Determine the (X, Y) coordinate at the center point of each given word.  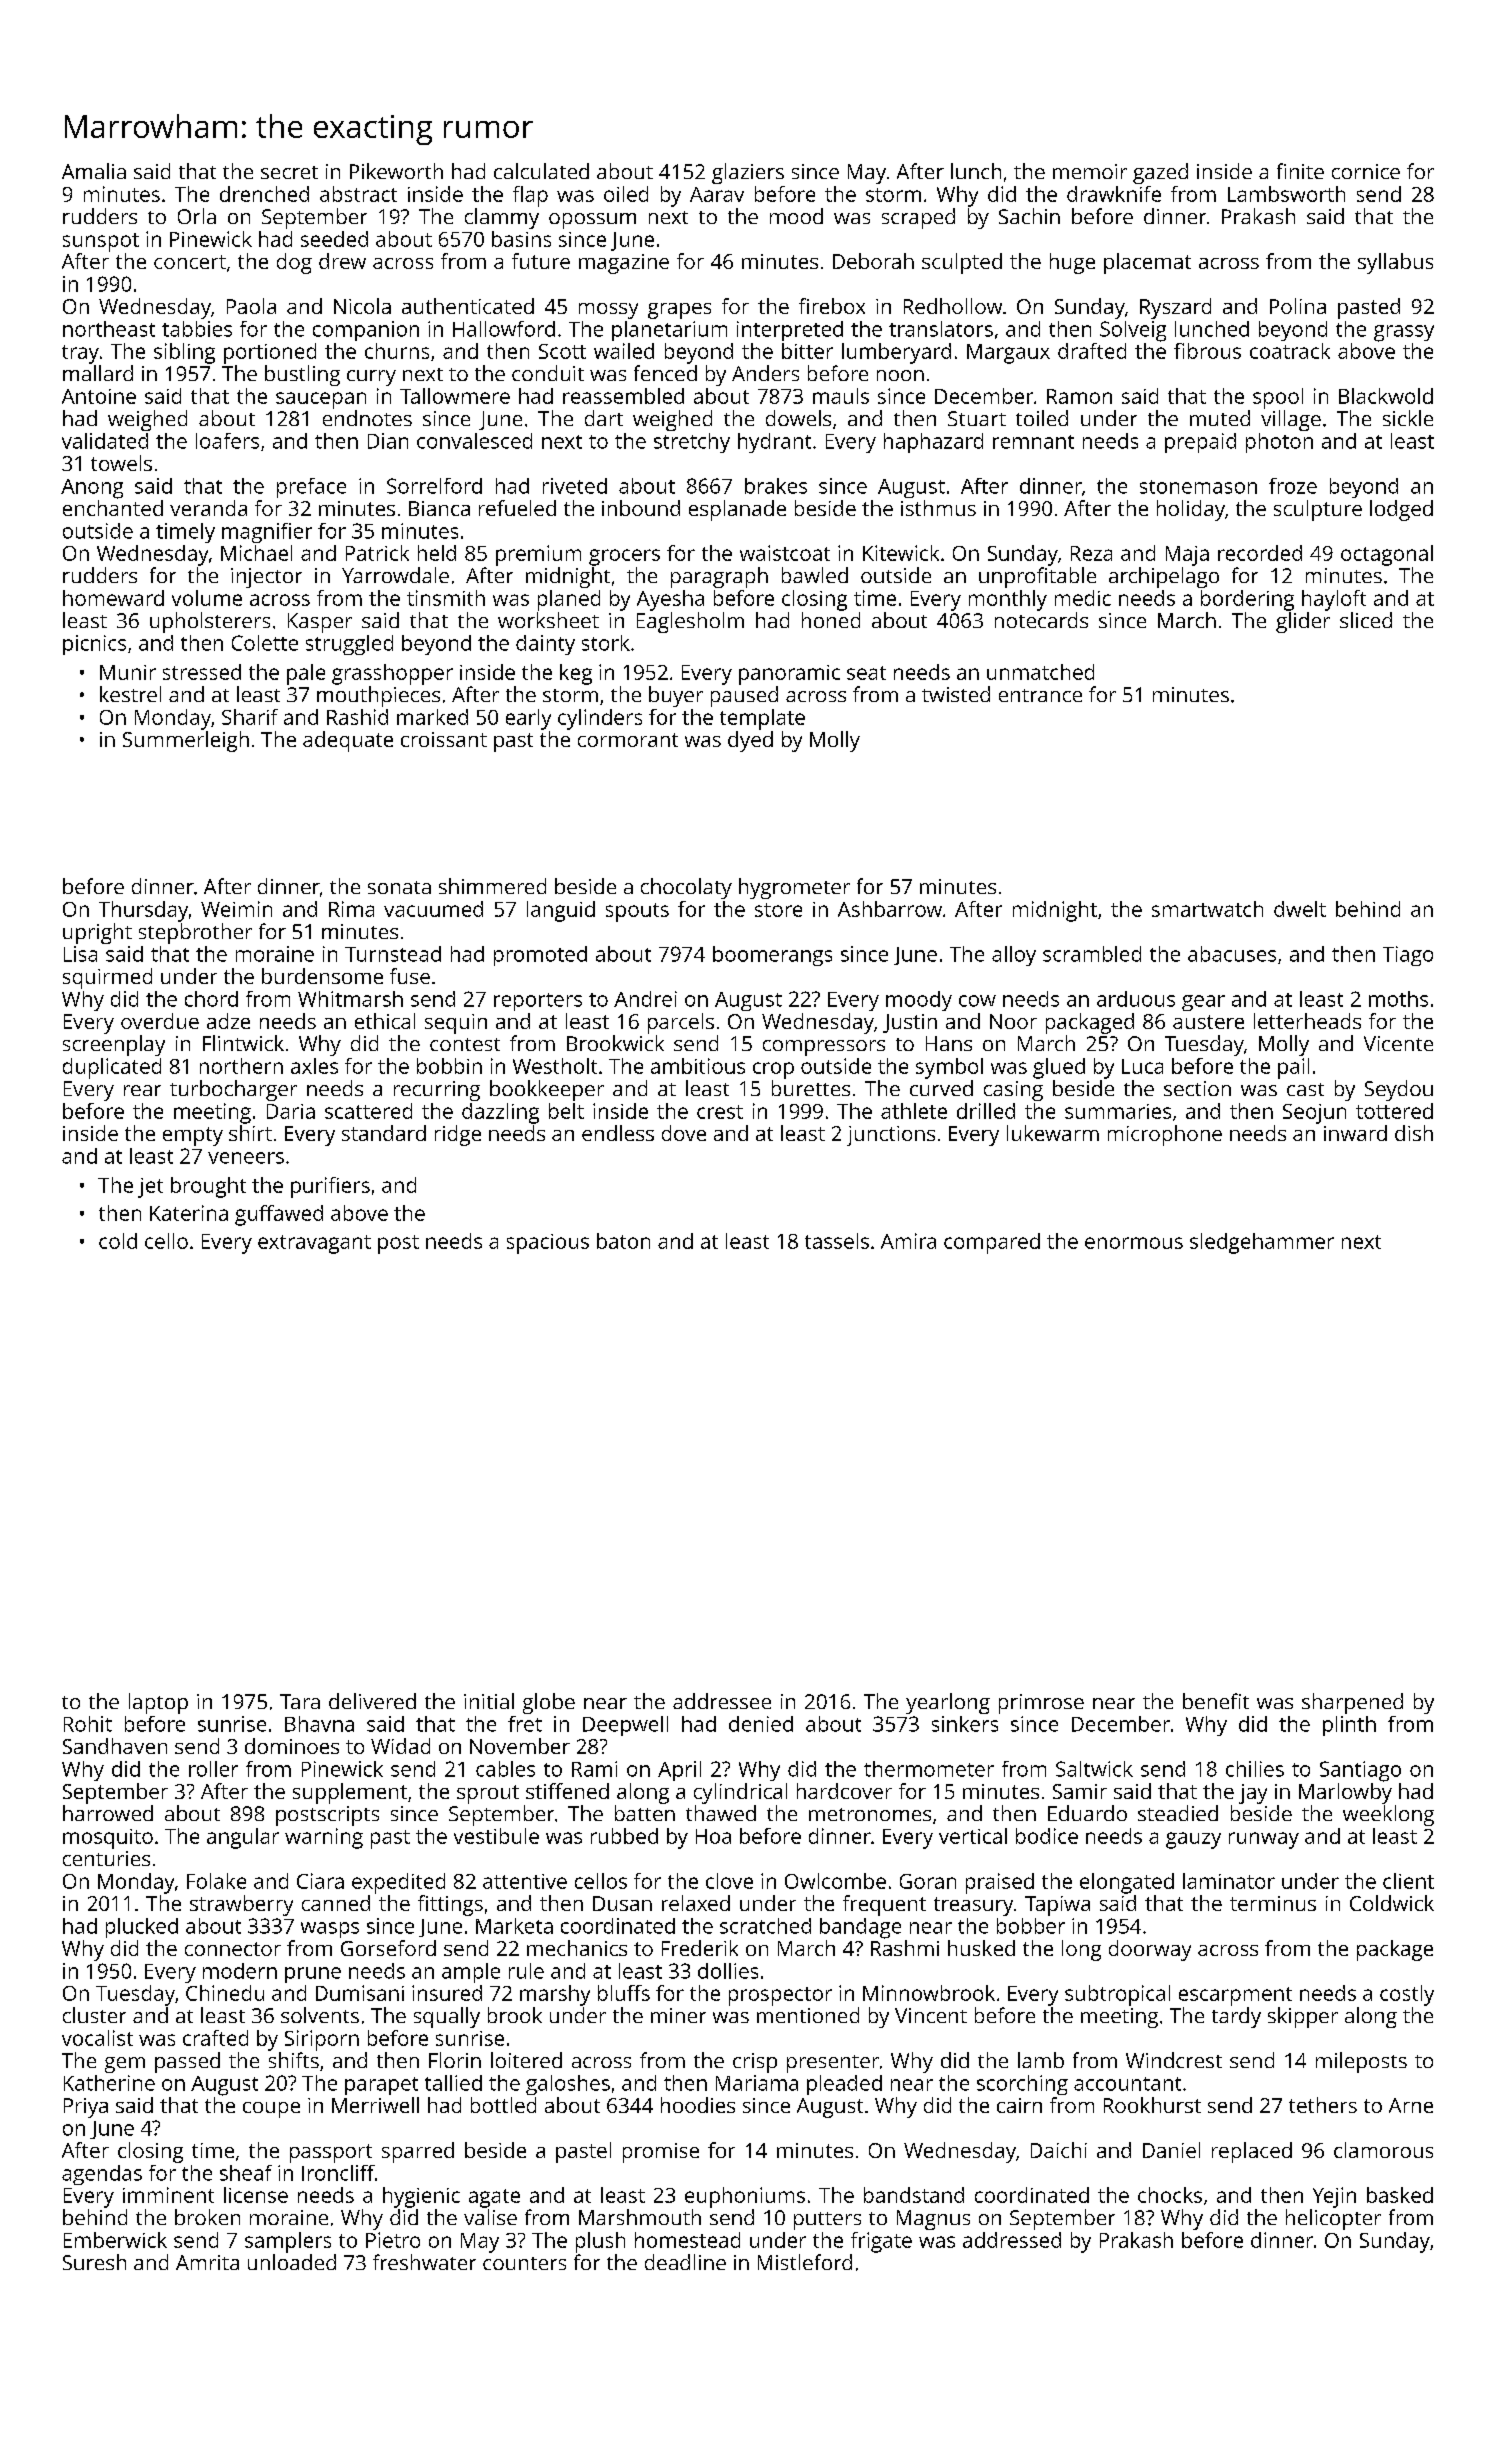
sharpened (1352, 1703)
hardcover (844, 1791)
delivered (372, 1701)
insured (447, 1993)
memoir (1090, 171)
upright (97, 933)
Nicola (362, 306)
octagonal (1387, 555)
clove (729, 1881)
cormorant (628, 740)
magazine (624, 264)
